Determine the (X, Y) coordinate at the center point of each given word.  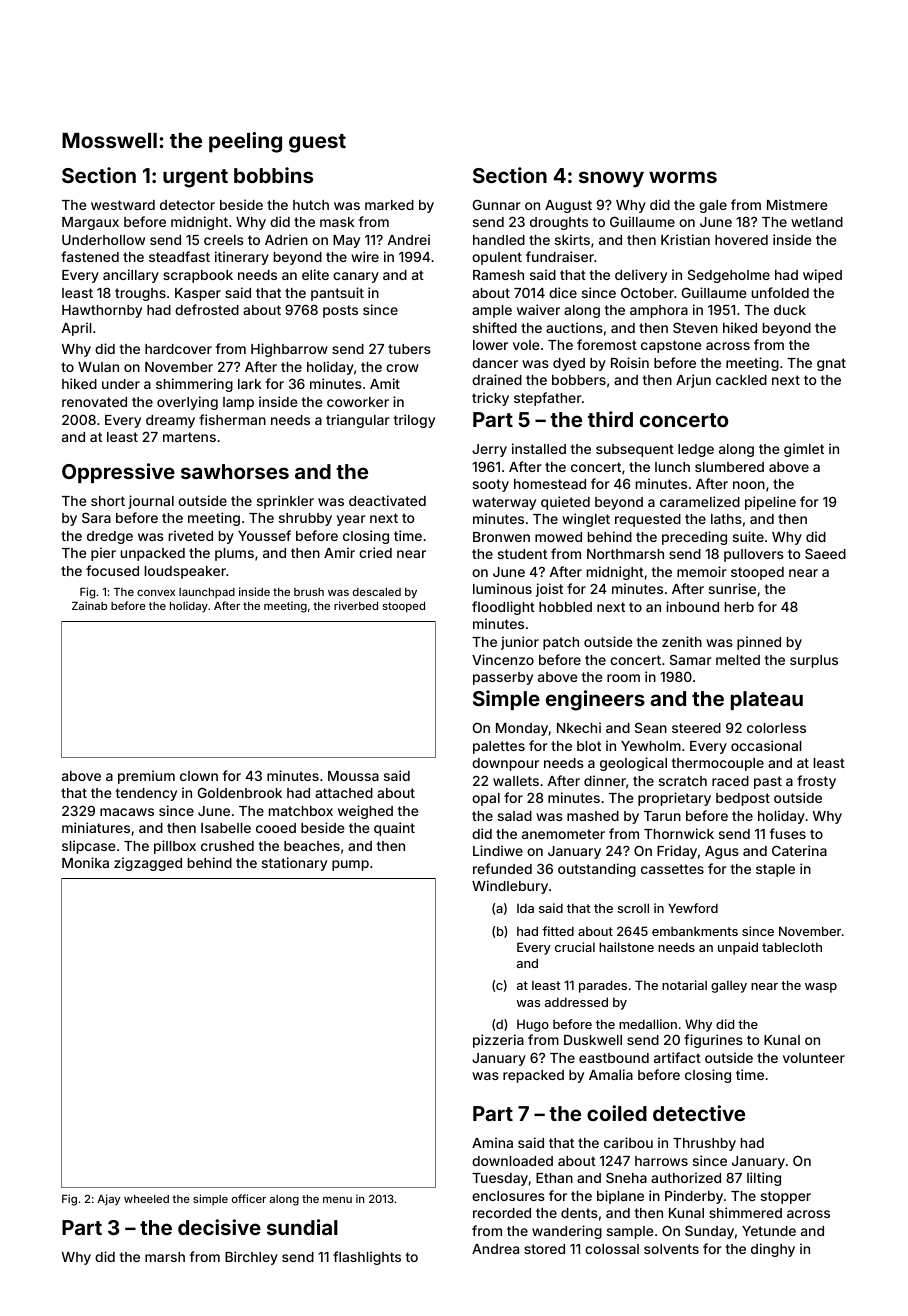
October (647, 292)
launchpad (207, 593)
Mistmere (797, 204)
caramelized (700, 501)
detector (187, 205)
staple (775, 870)
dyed (569, 364)
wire (365, 256)
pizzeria (498, 1041)
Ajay (108, 1200)
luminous (502, 588)
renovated (94, 402)
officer (249, 1198)
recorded (502, 1213)
